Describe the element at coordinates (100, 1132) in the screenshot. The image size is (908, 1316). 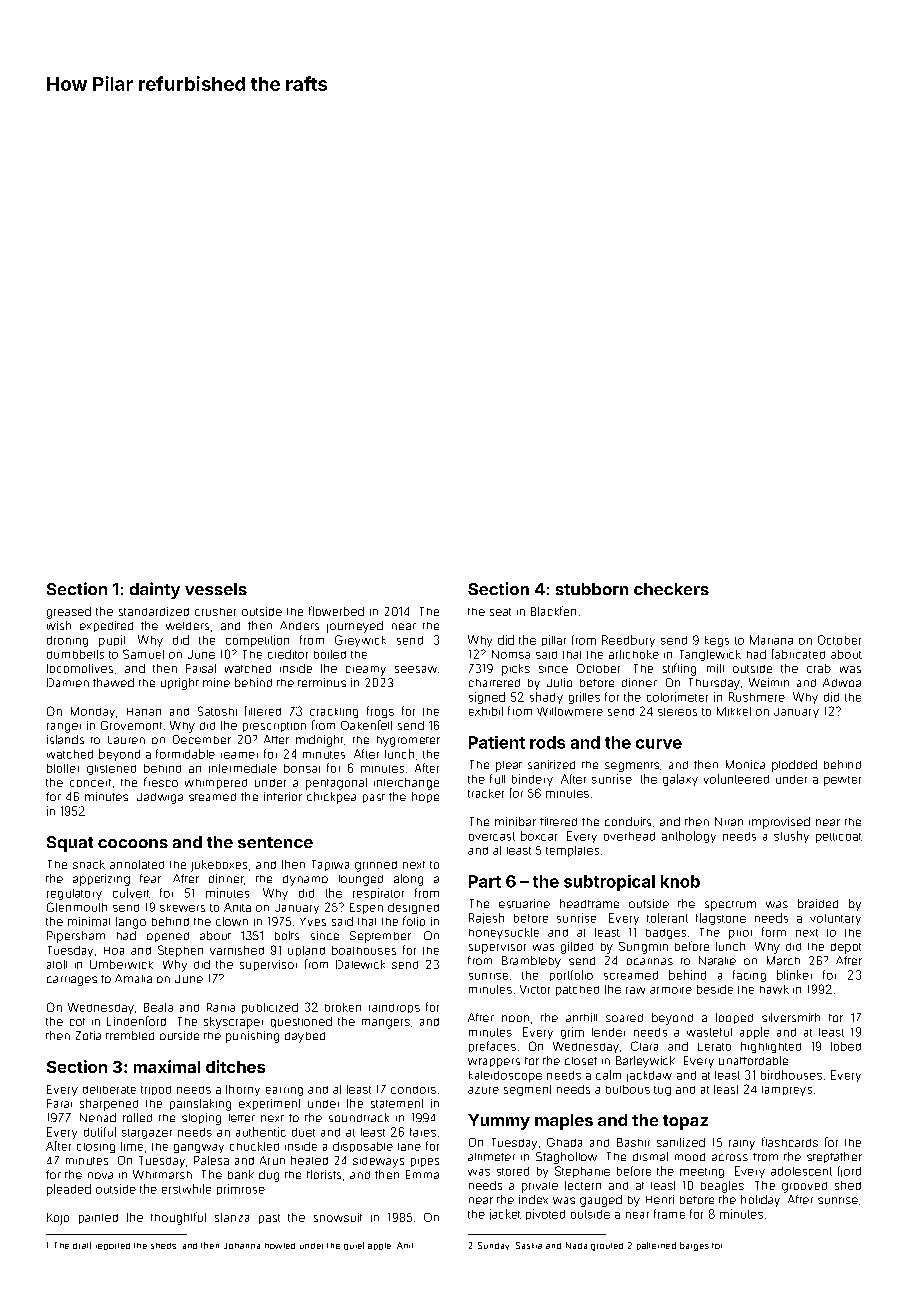
I see `dutiful` at that location.
